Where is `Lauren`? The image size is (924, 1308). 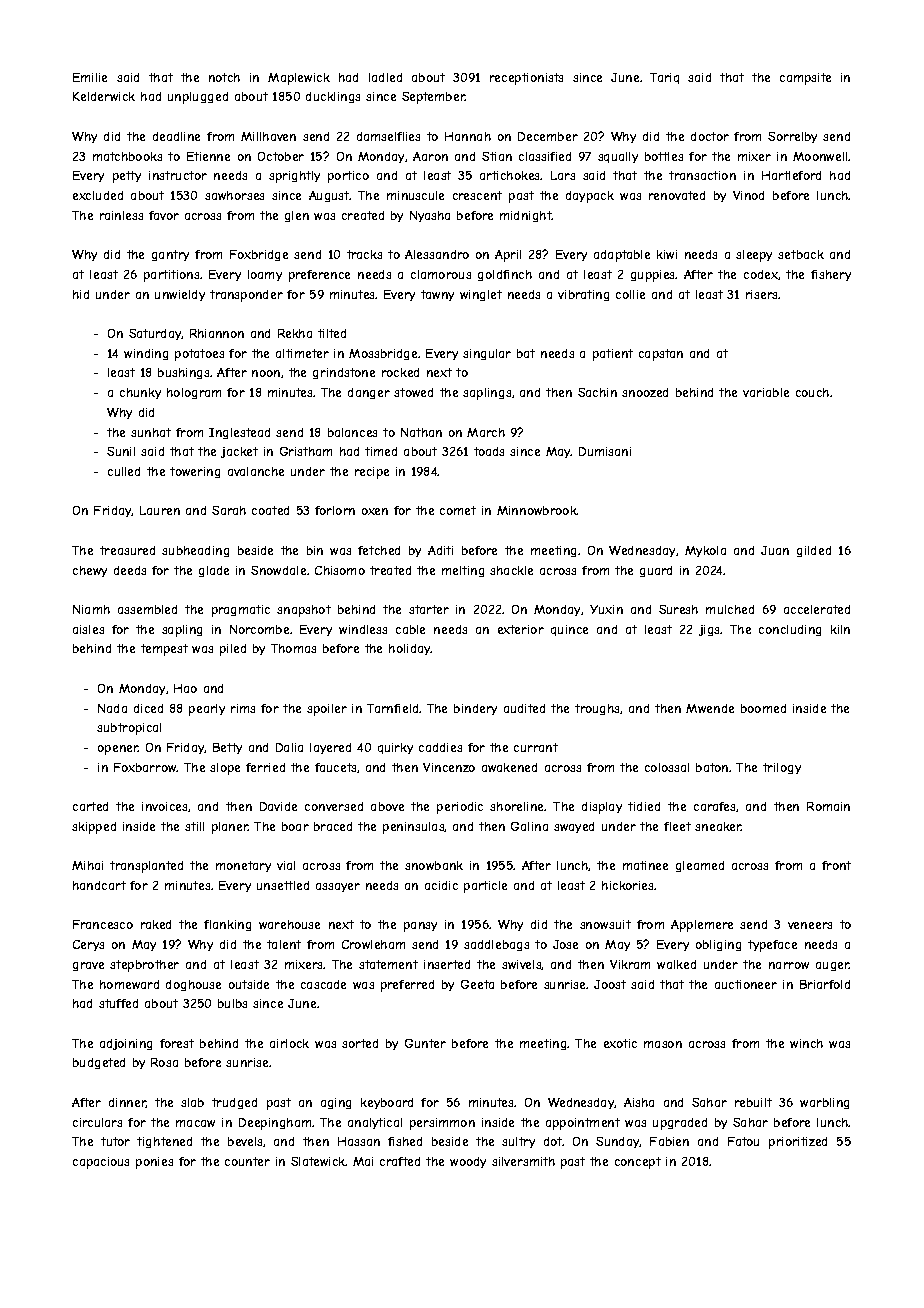 Lauren is located at coordinates (160, 510).
